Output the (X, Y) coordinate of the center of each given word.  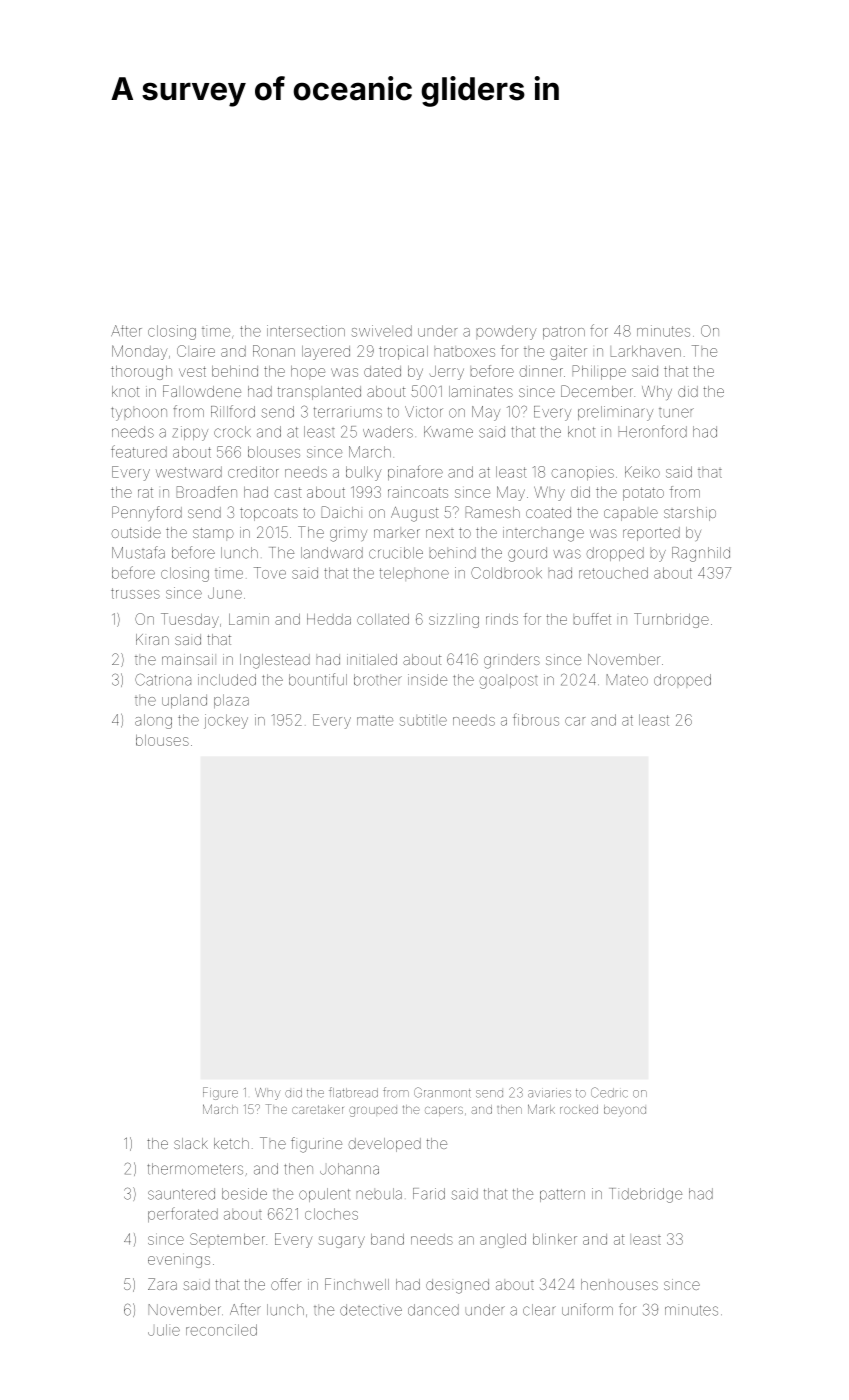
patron (564, 332)
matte (375, 720)
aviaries (549, 1094)
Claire (196, 351)
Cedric (609, 1092)
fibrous (536, 719)
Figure (220, 1093)
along (153, 721)
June (225, 593)
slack (191, 1143)
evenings (179, 1262)
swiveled (382, 331)
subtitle (423, 720)
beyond (625, 1111)
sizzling (454, 620)
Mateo (627, 680)
